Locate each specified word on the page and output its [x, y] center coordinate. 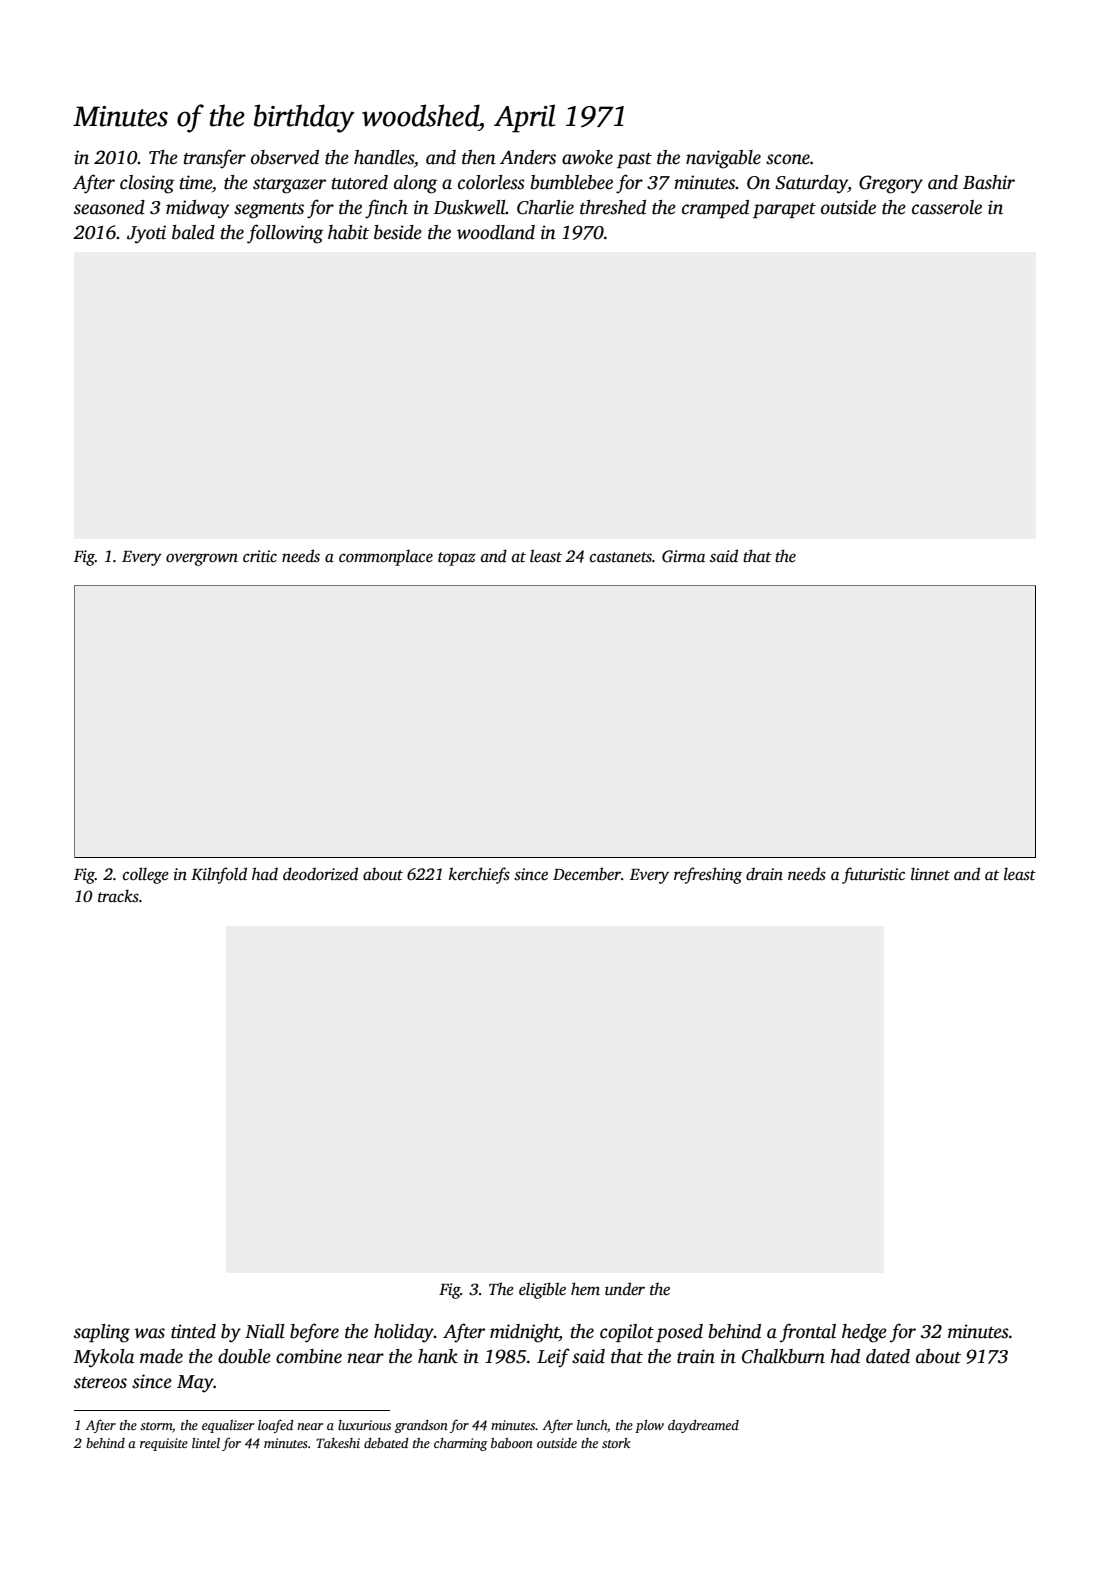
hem [585, 1288]
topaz [457, 559]
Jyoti [146, 234]
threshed [613, 207]
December [587, 874]
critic [260, 556]
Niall [265, 1331]
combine [309, 1356]
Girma [683, 556]
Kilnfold [219, 875]
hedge [864, 1333]
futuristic [873, 875]
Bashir [989, 182]
